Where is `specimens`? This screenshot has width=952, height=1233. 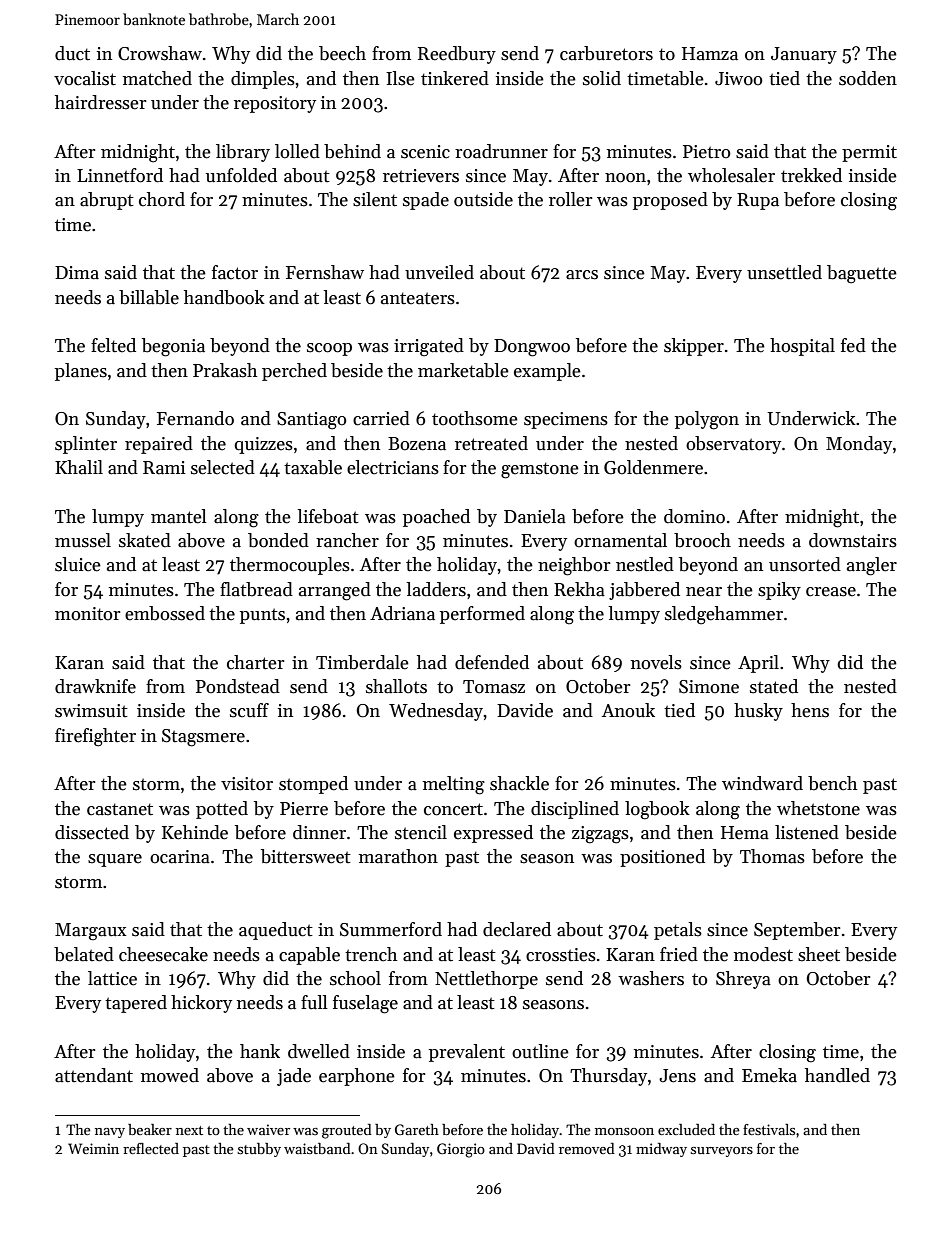
specimens is located at coordinates (566, 420).
